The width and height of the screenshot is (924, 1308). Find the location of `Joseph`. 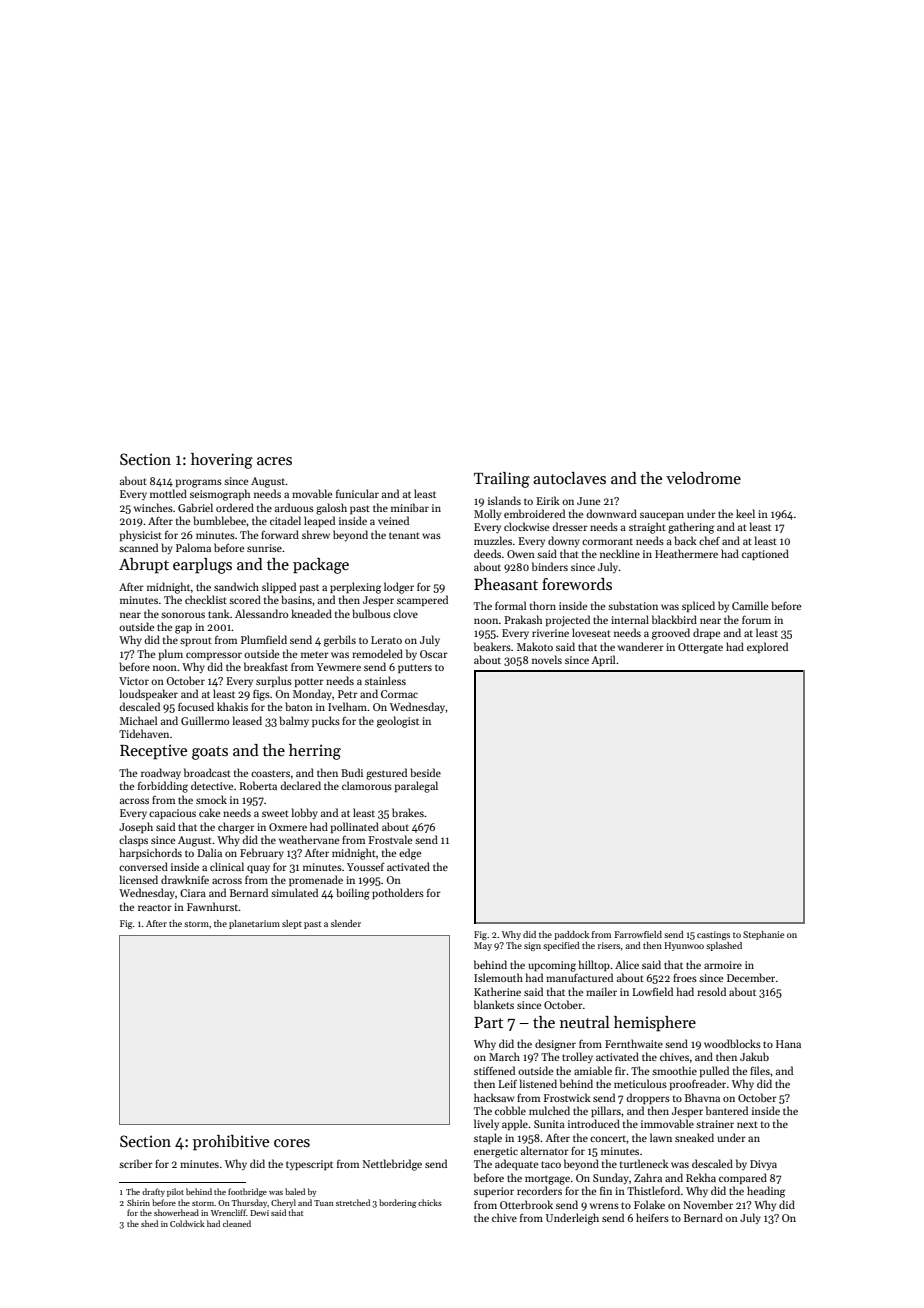

Joseph is located at coordinates (136, 827).
